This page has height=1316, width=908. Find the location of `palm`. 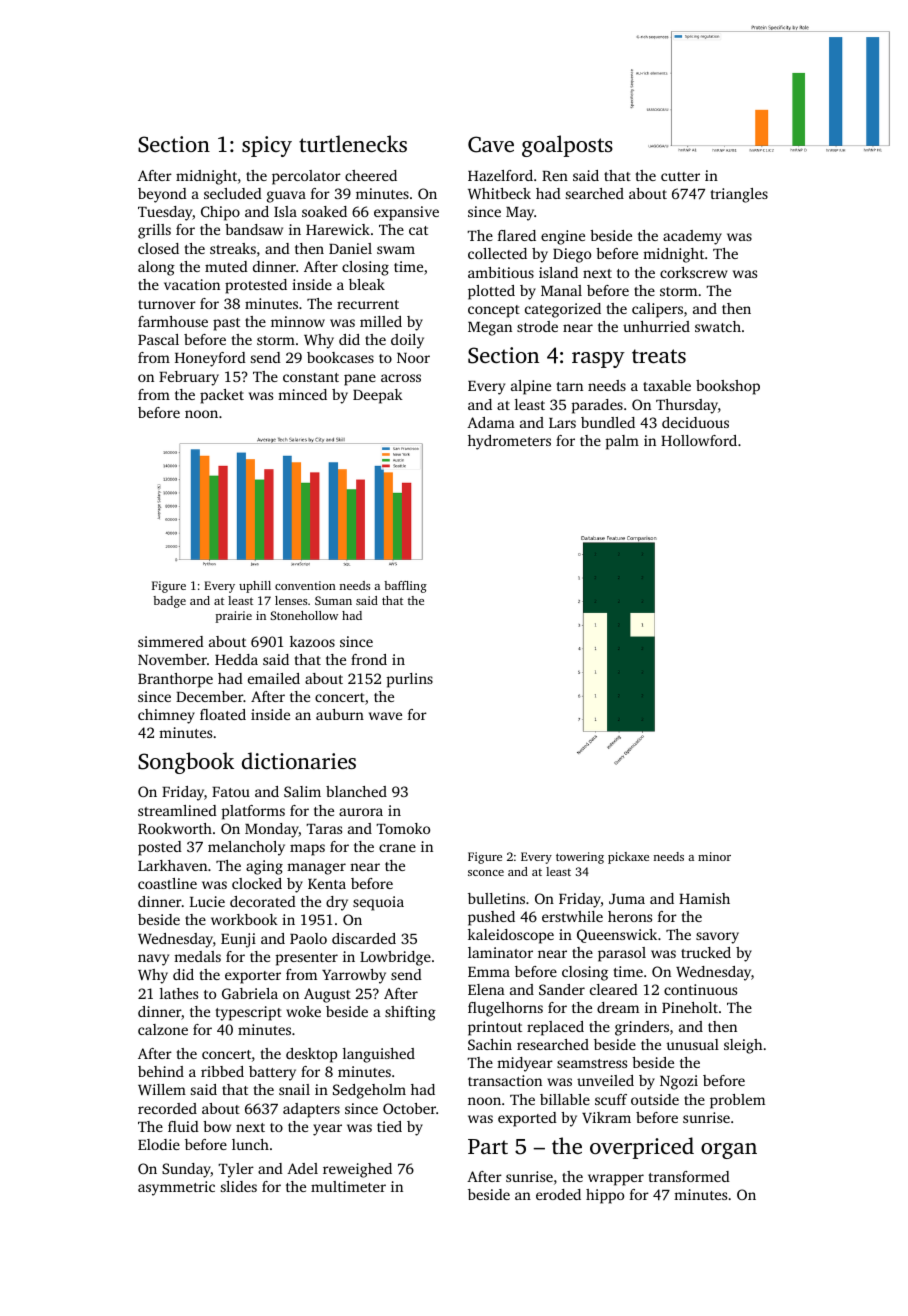

palm is located at coordinates (622, 442).
